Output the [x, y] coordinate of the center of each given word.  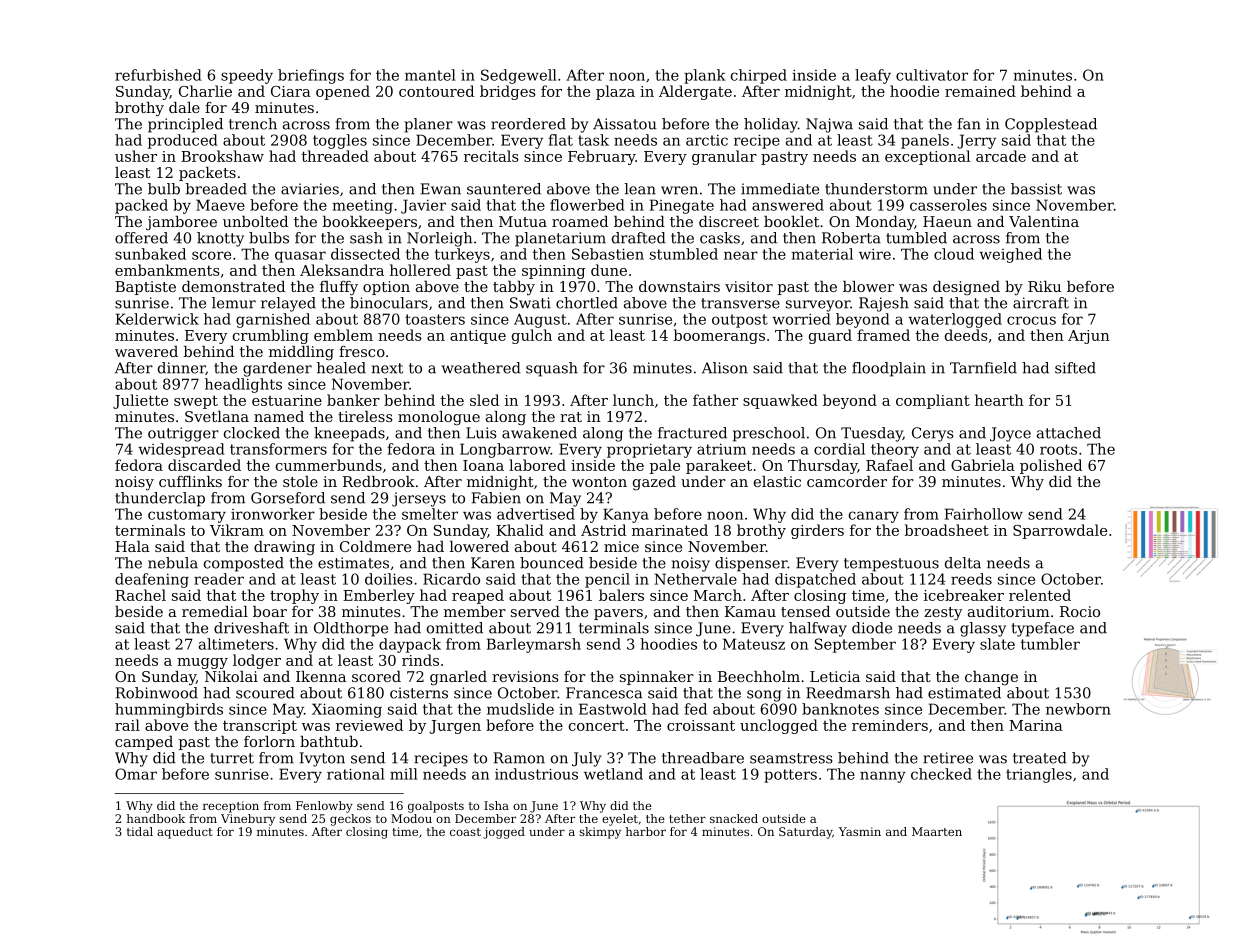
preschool [769, 434]
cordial [839, 449]
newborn [1078, 709]
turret [232, 758]
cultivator [932, 75]
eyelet [620, 820]
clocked [252, 433]
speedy [247, 76]
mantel [430, 75]
